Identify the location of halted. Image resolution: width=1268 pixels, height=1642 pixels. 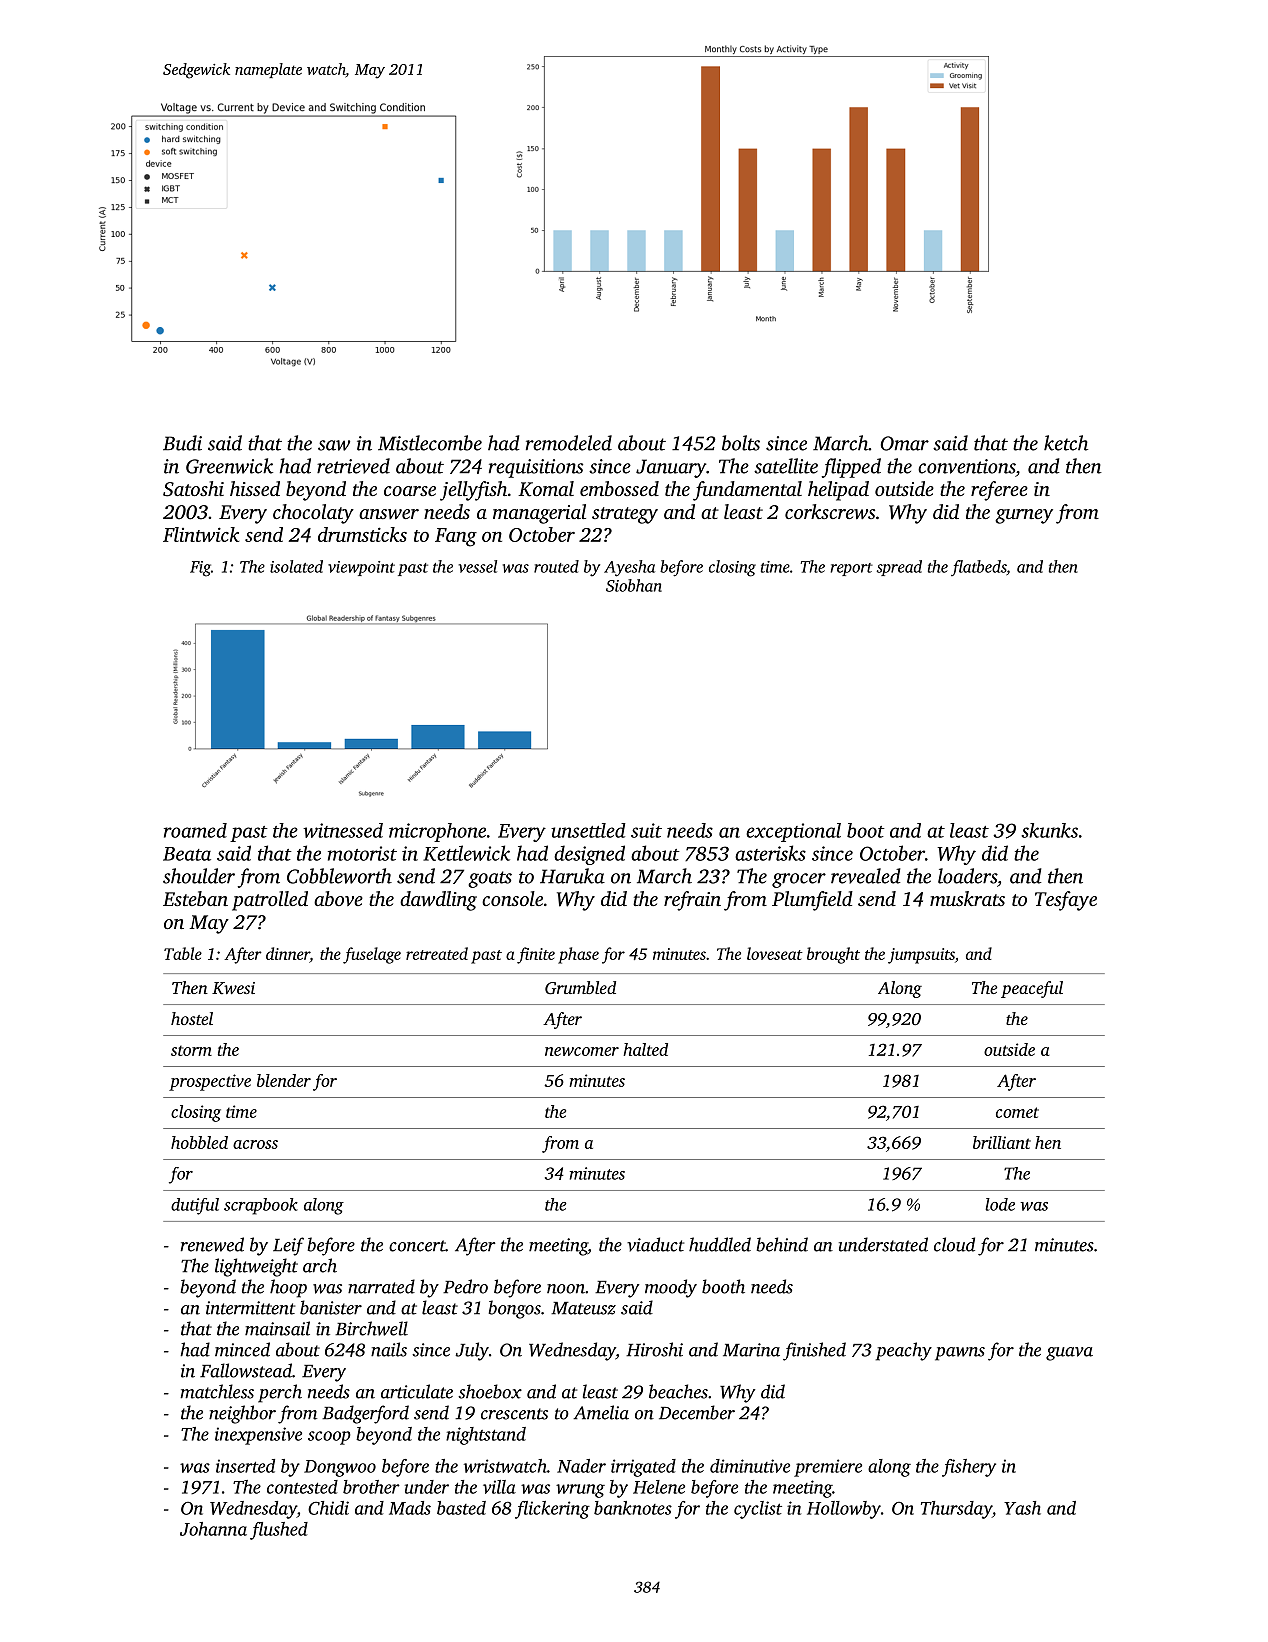
(645, 1049).
